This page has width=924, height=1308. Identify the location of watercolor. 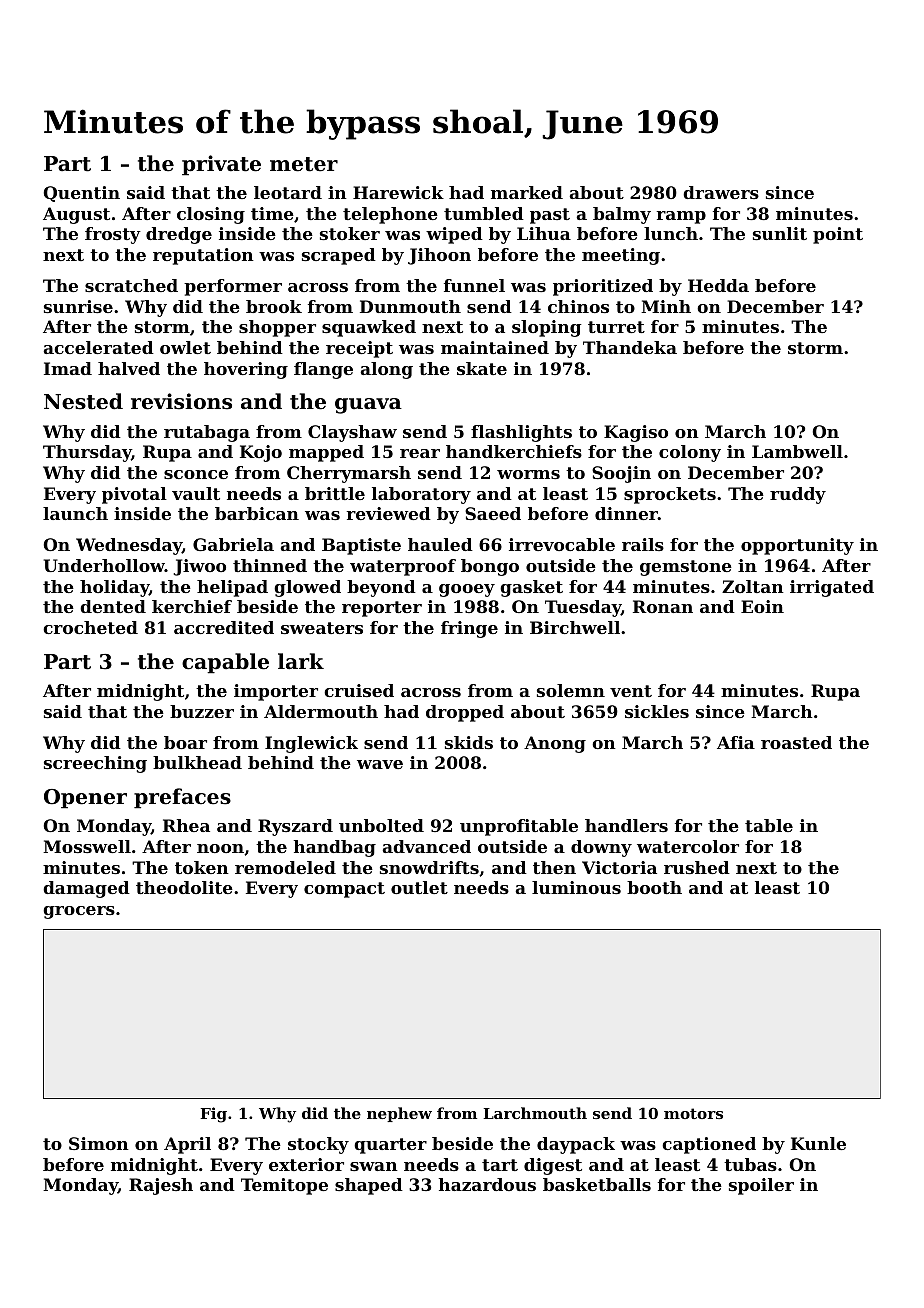
(688, 846).
